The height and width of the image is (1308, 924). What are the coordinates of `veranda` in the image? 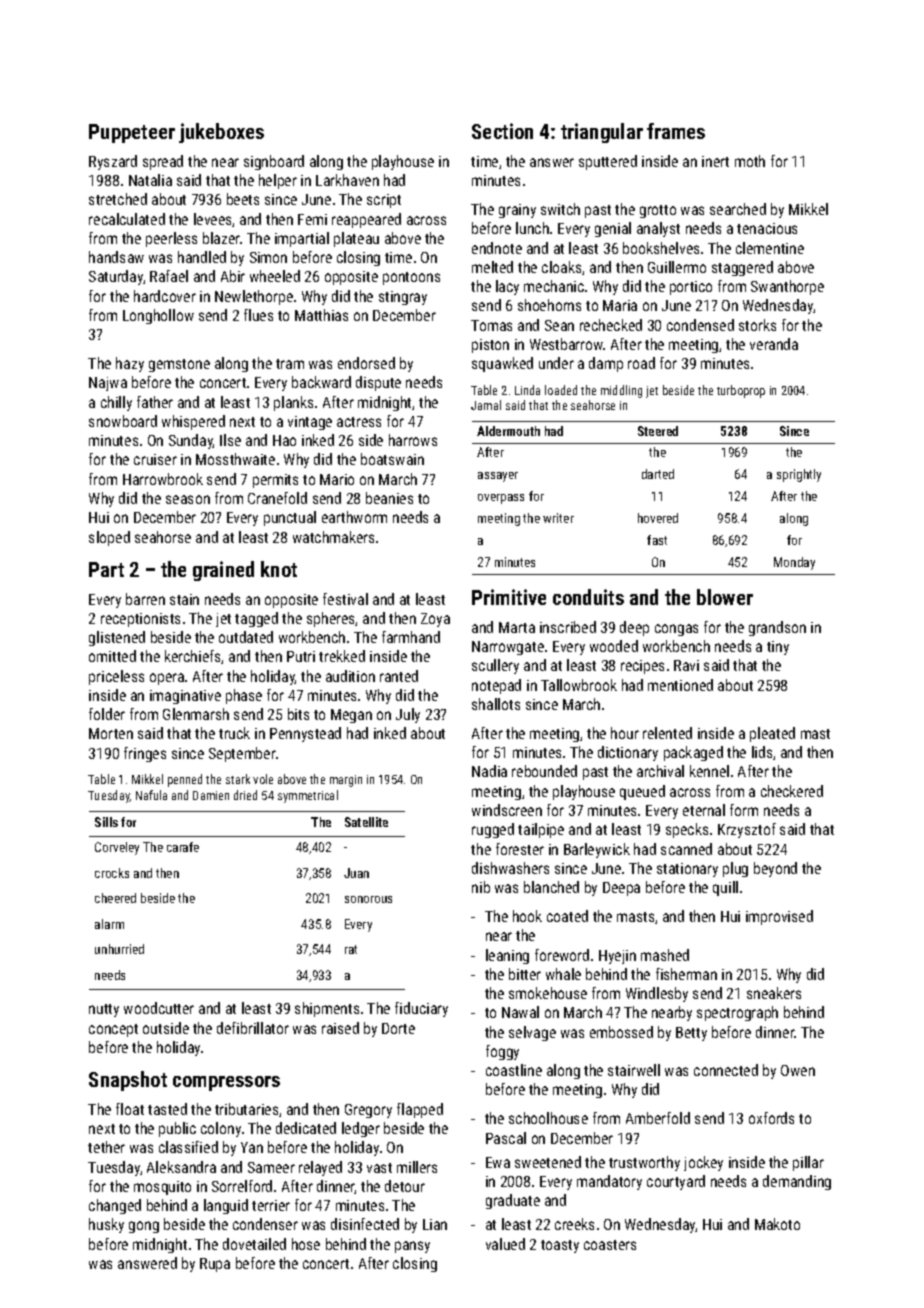 It's located at (774, 344).
